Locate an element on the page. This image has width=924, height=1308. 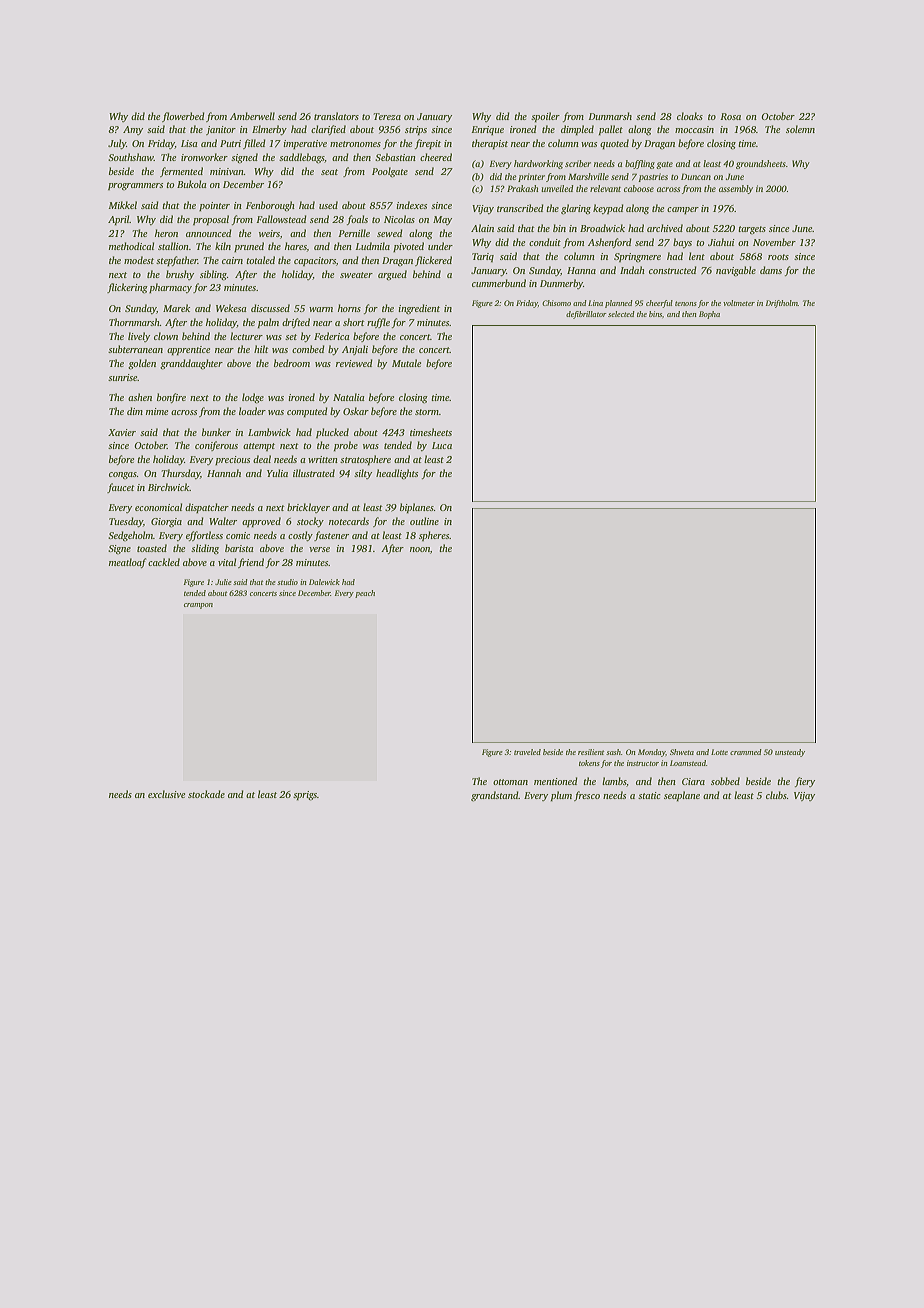
bunker is located at coordinates (216, 432).
